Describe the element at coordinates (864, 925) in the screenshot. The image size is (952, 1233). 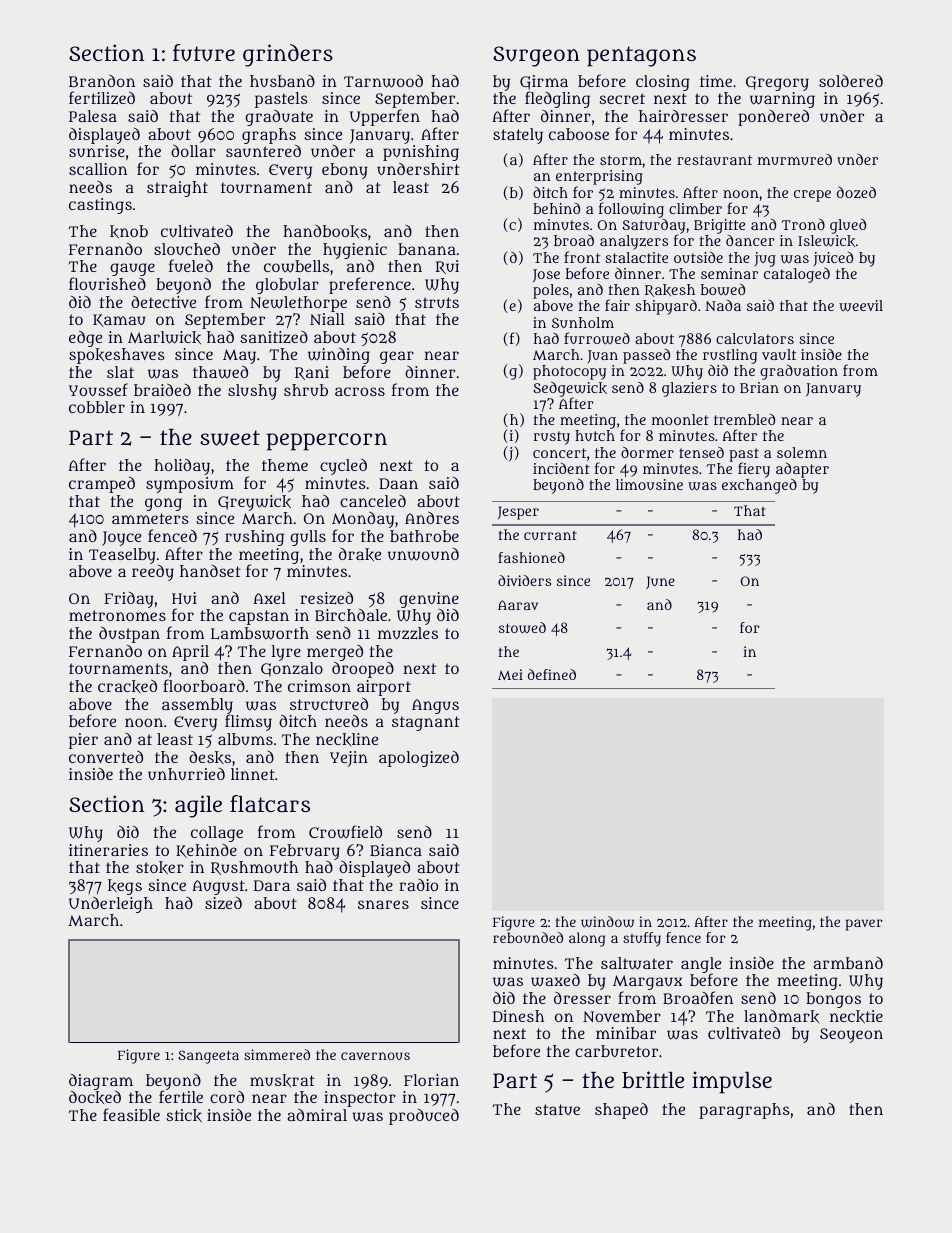
I see `paver` at that location.
